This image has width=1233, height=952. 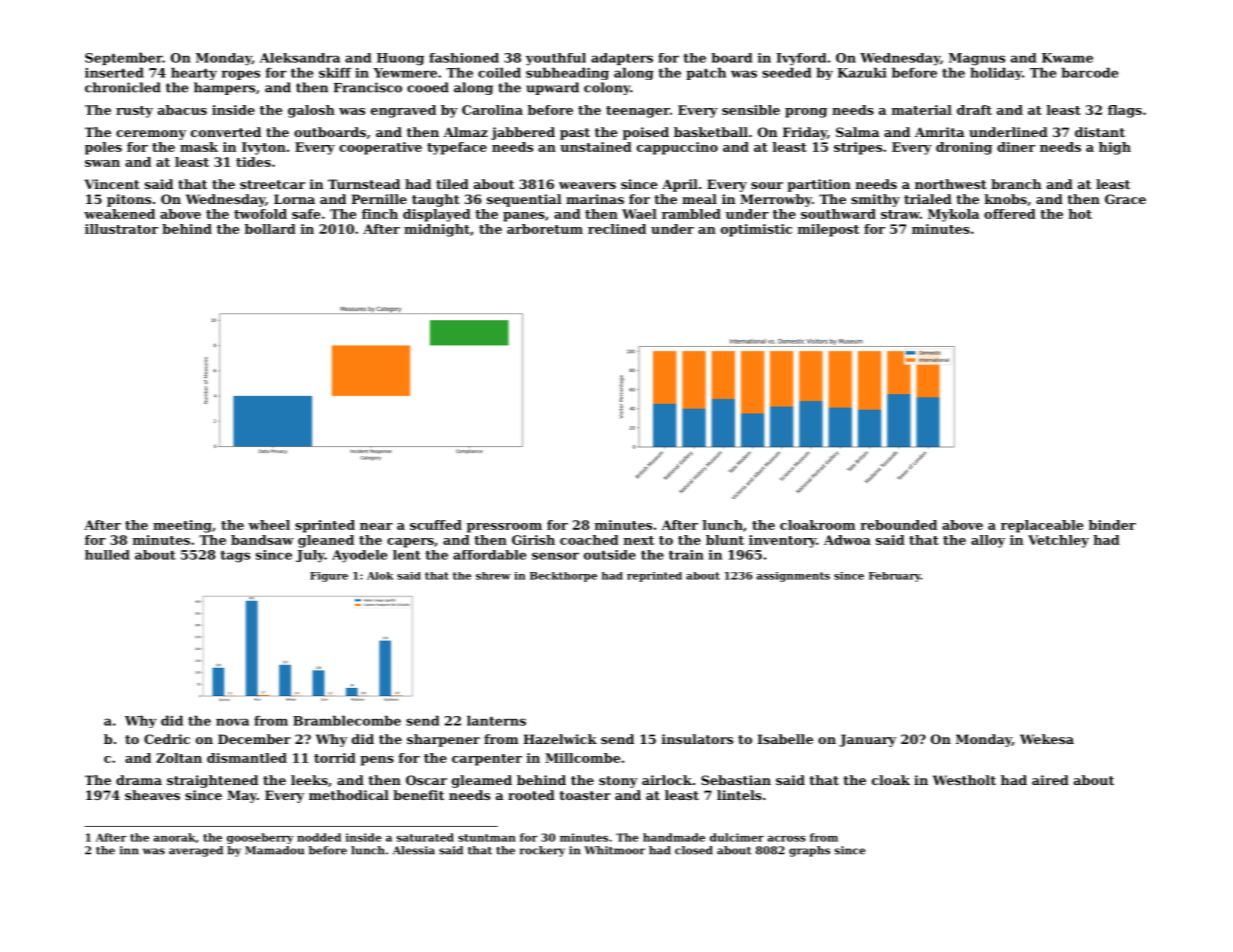 I want to click on optimistic, so click(x=756, y=230).
